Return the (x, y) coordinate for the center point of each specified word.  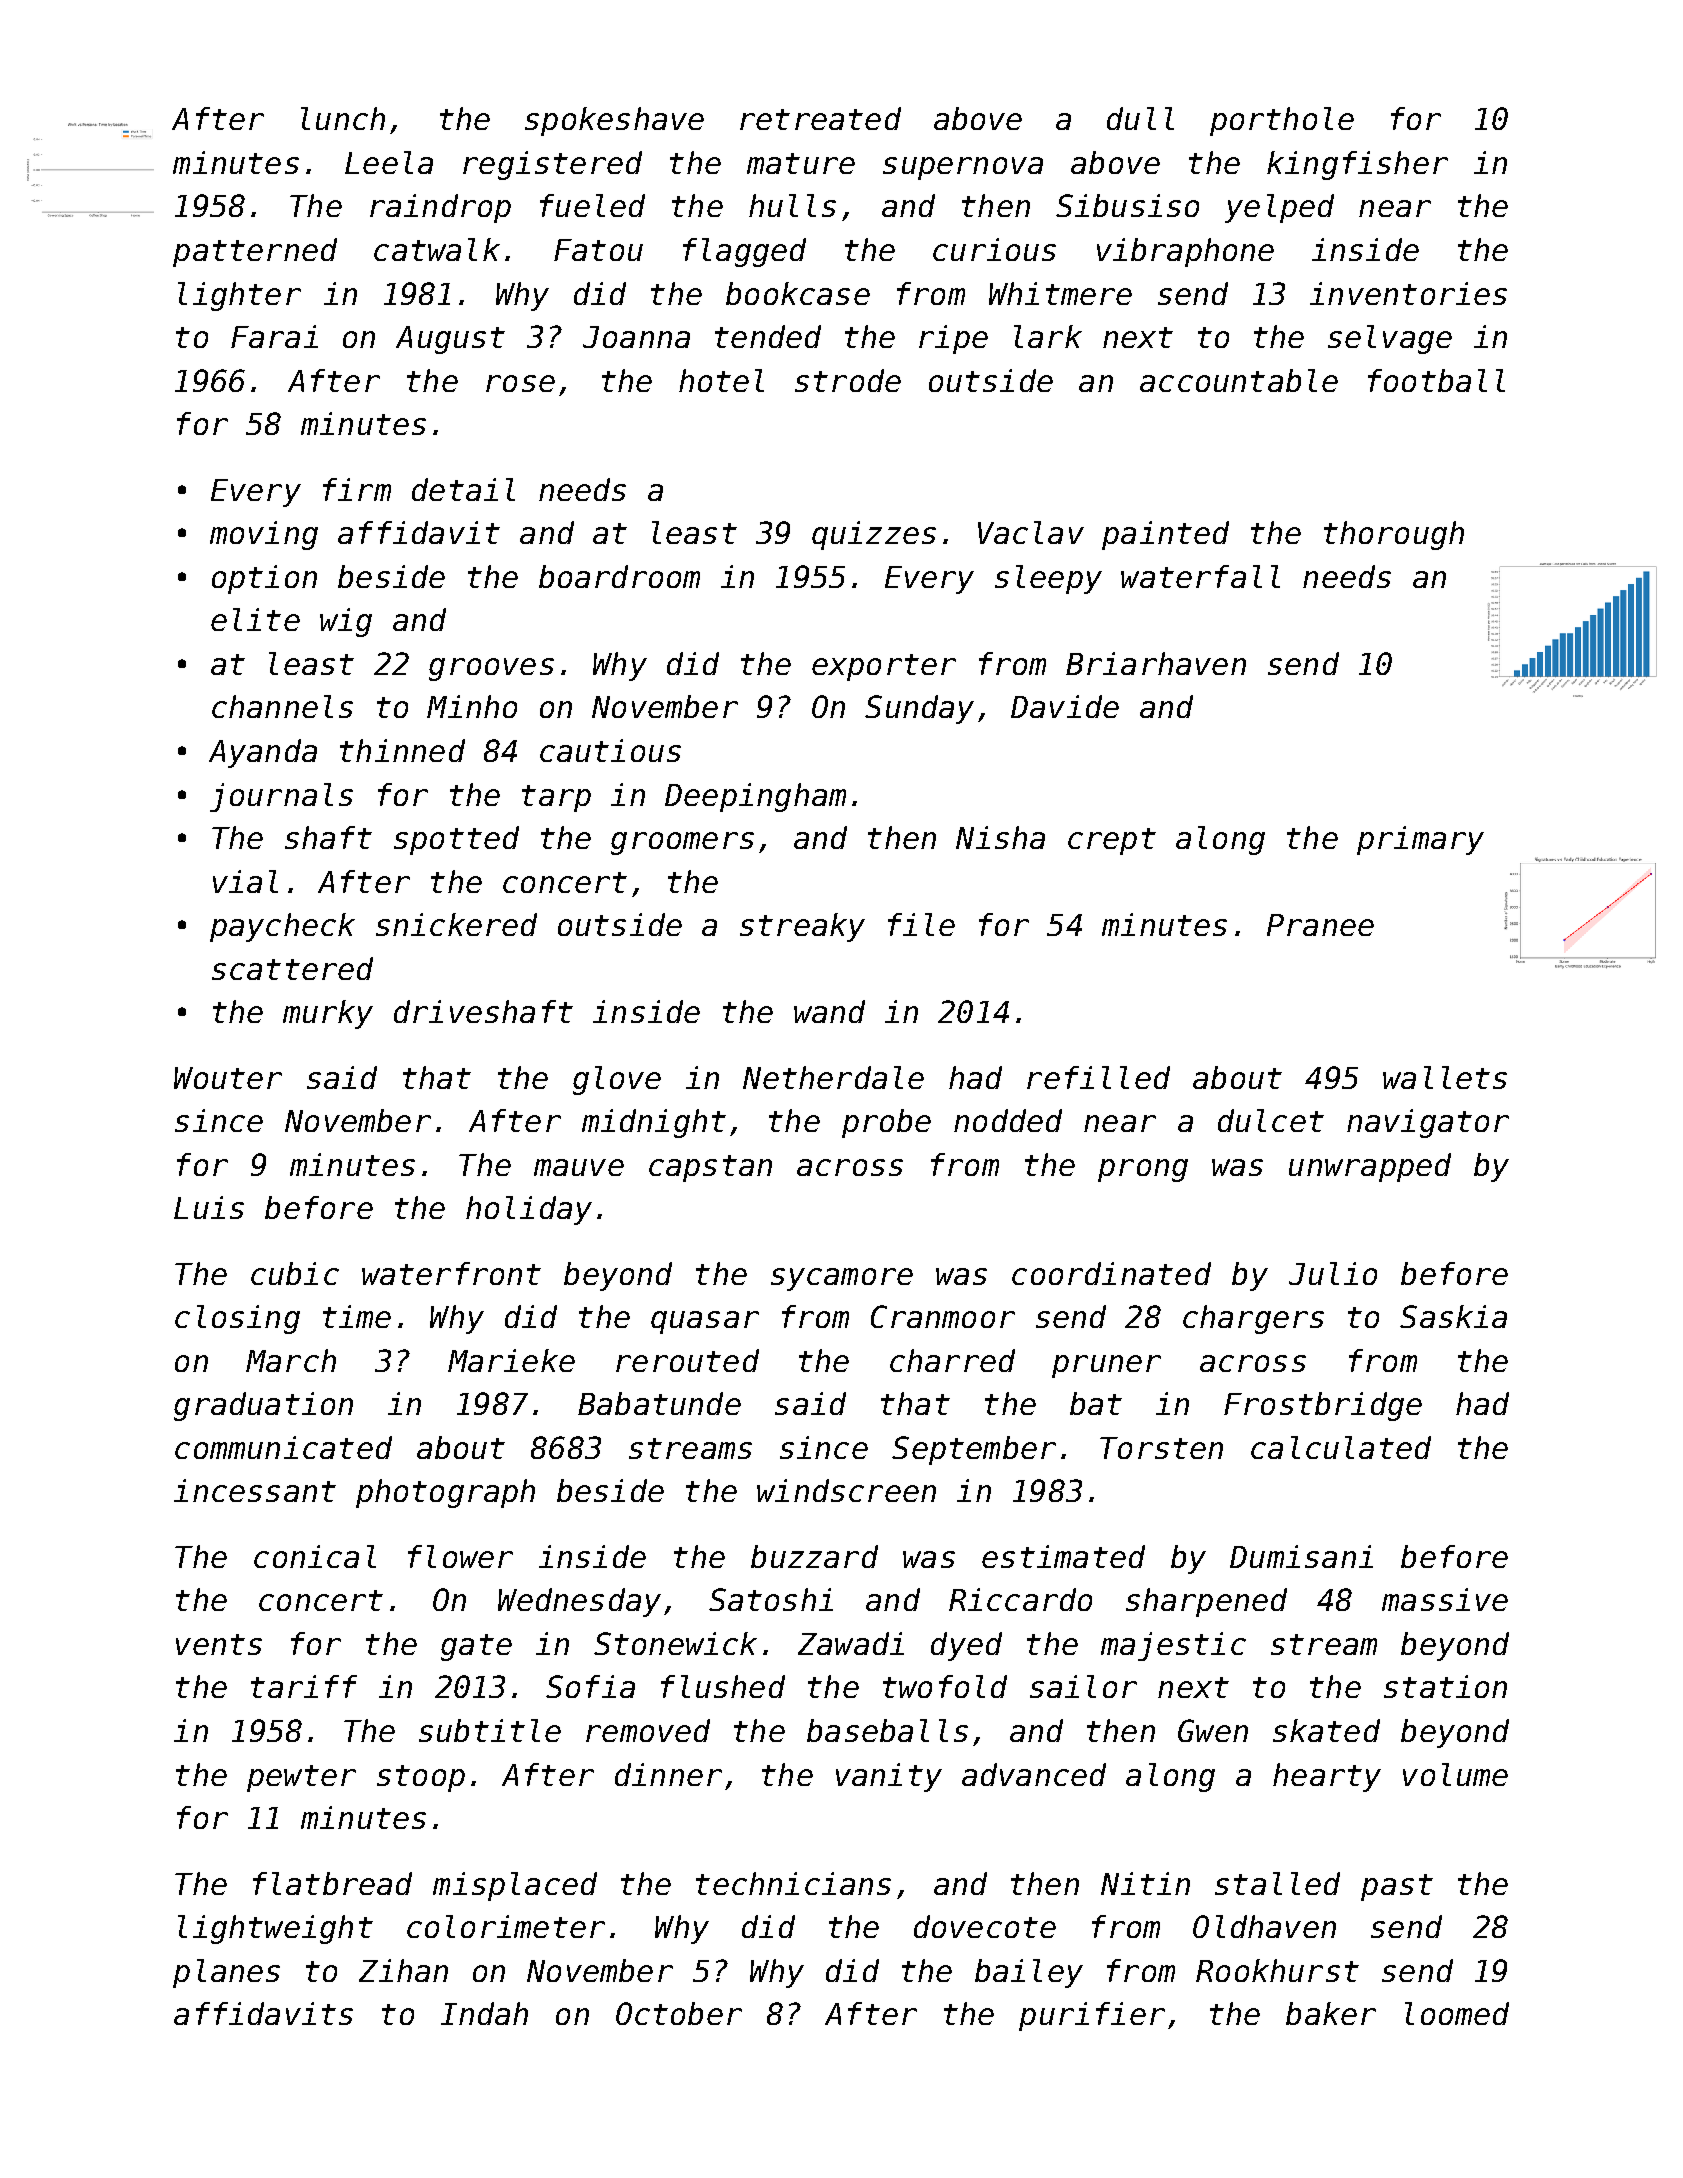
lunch (343, 118)
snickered (456, 924)
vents (219, 1644)
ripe (953, 339)
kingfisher (1357, 165)
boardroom (619, 576)
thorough (1394, 535)
